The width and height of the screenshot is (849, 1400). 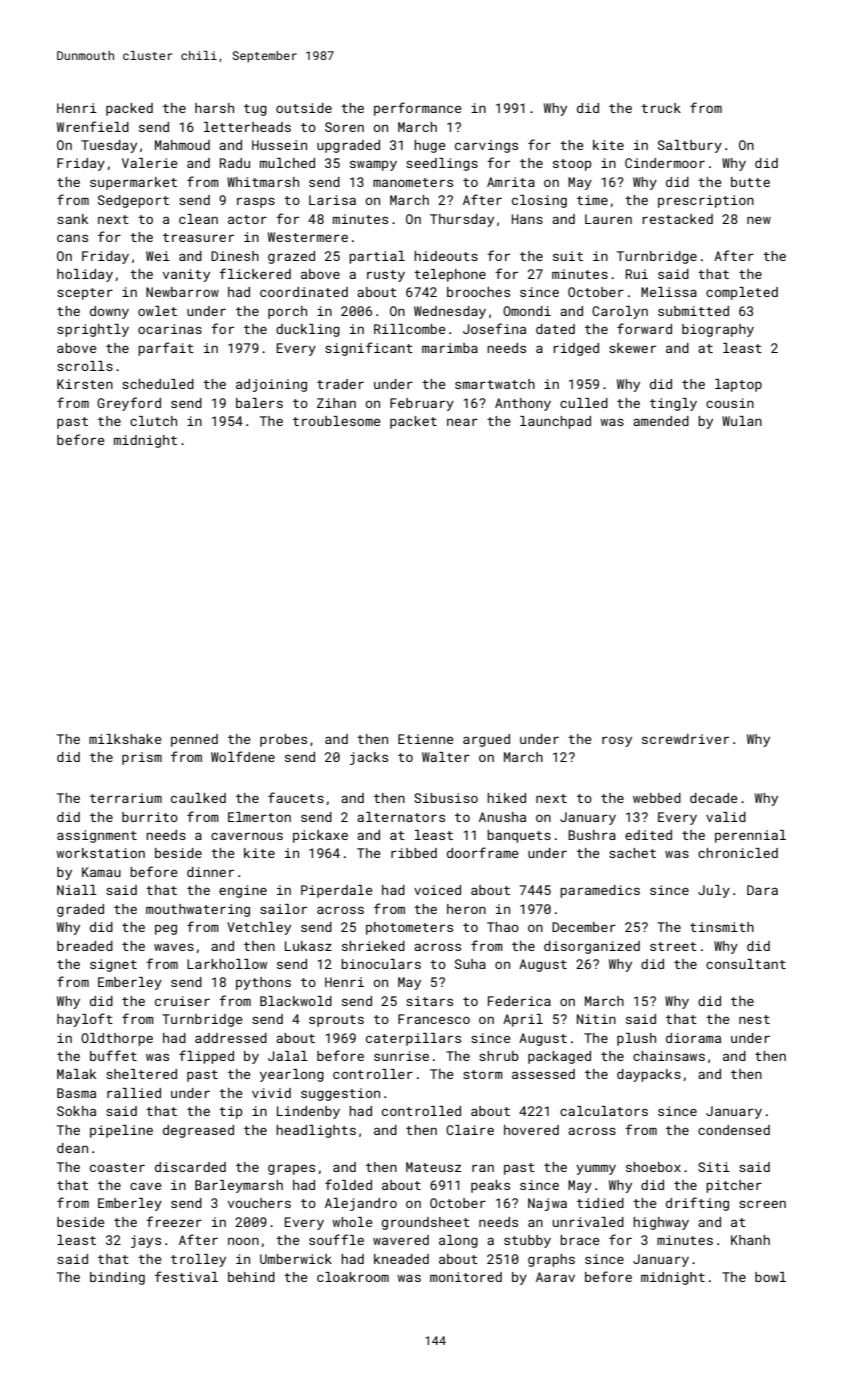 I want to click on Aarav, so click(x=555, y=1277).
